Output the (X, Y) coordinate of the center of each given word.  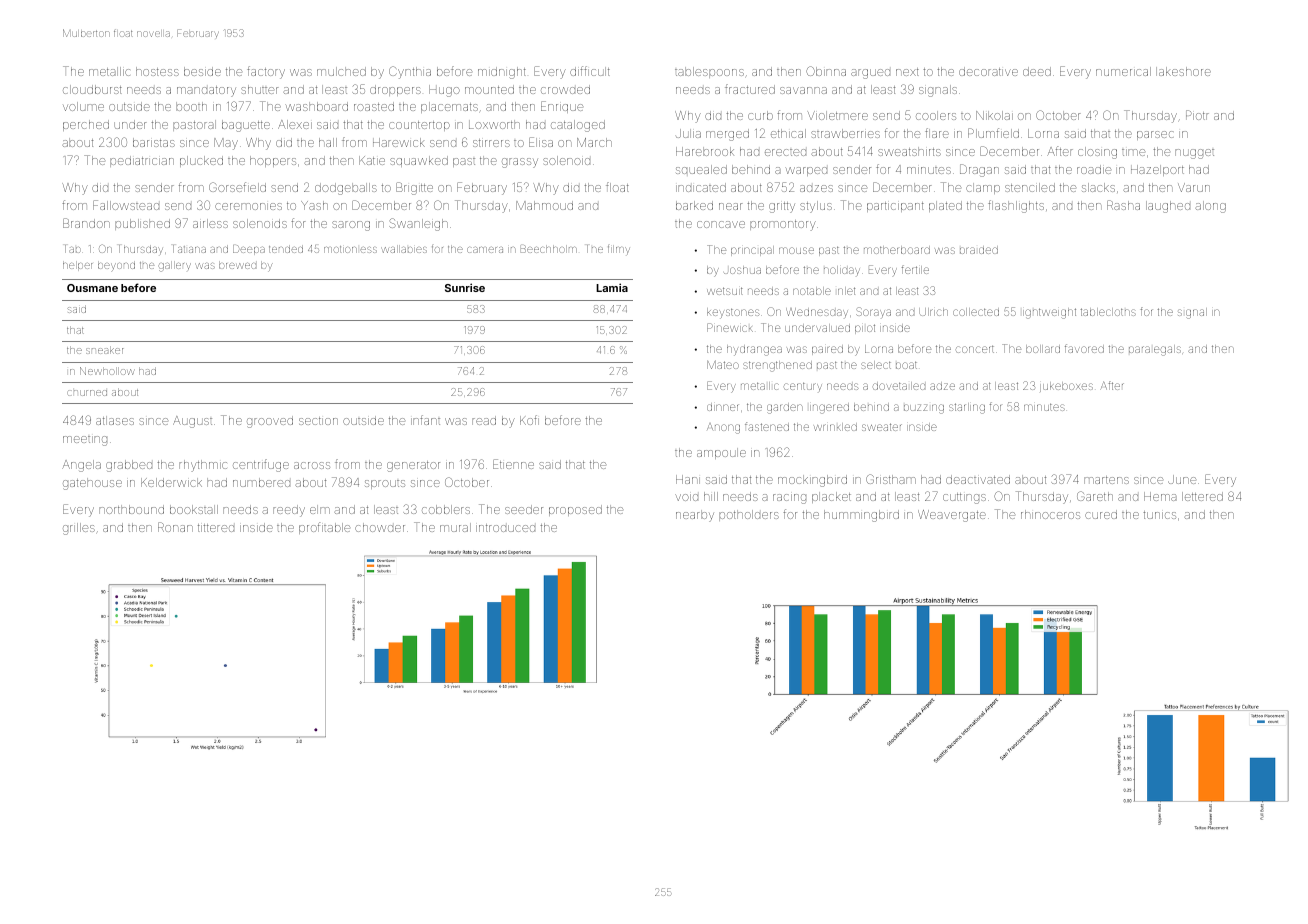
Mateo (723, 364)
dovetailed (899, 386)
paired (827, 350)
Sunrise (465, 287)
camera (485, 250)
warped (806, 171)
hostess (157, 71)
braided (979, 250)
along (1210, 207)
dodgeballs (346, 189)
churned (87, 393)
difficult (590, 71)
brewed (237, 265)
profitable (324, 528)
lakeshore (1183, 71)
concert (975, 349)
